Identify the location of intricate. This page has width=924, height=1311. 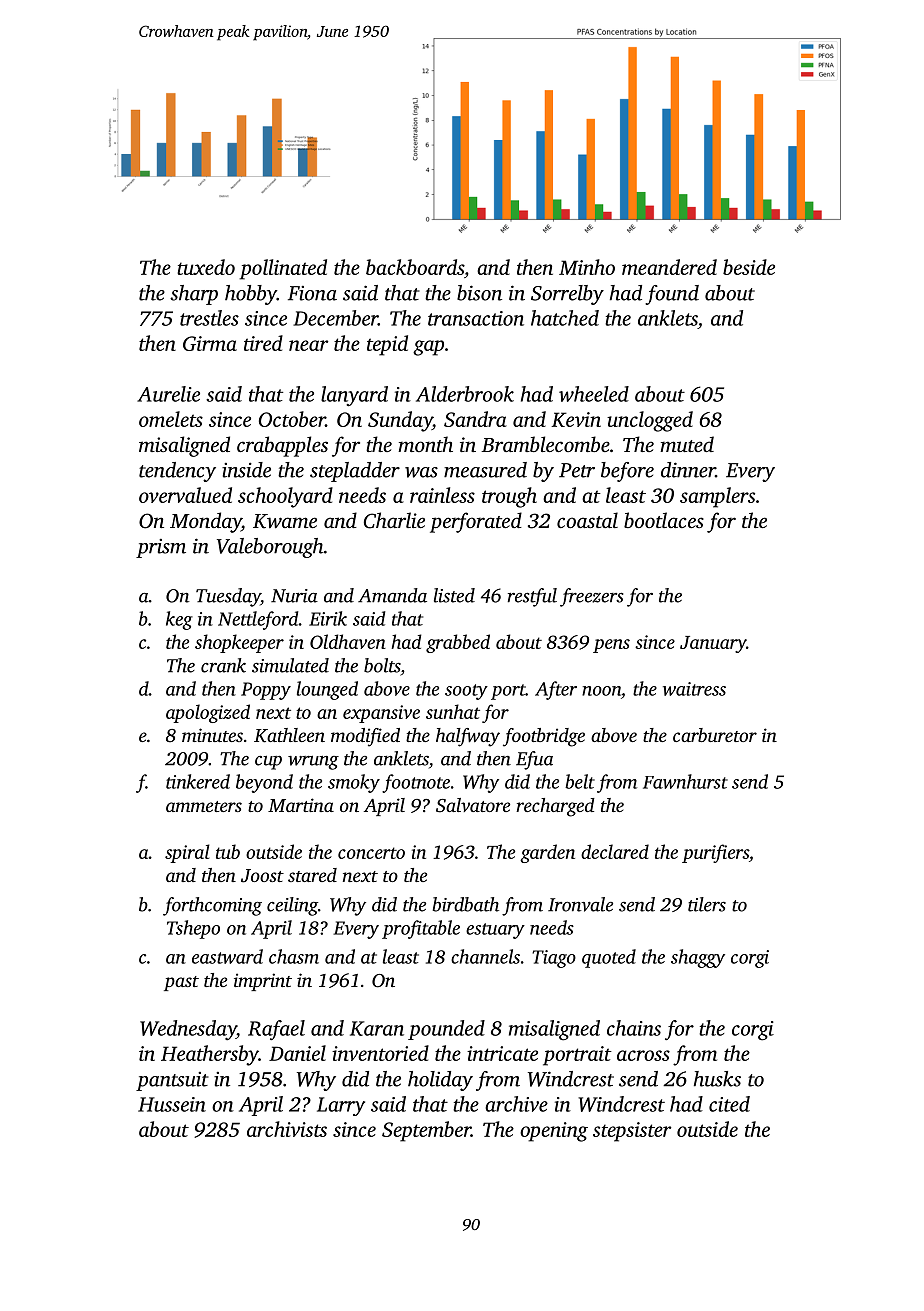
(502, 1053).
